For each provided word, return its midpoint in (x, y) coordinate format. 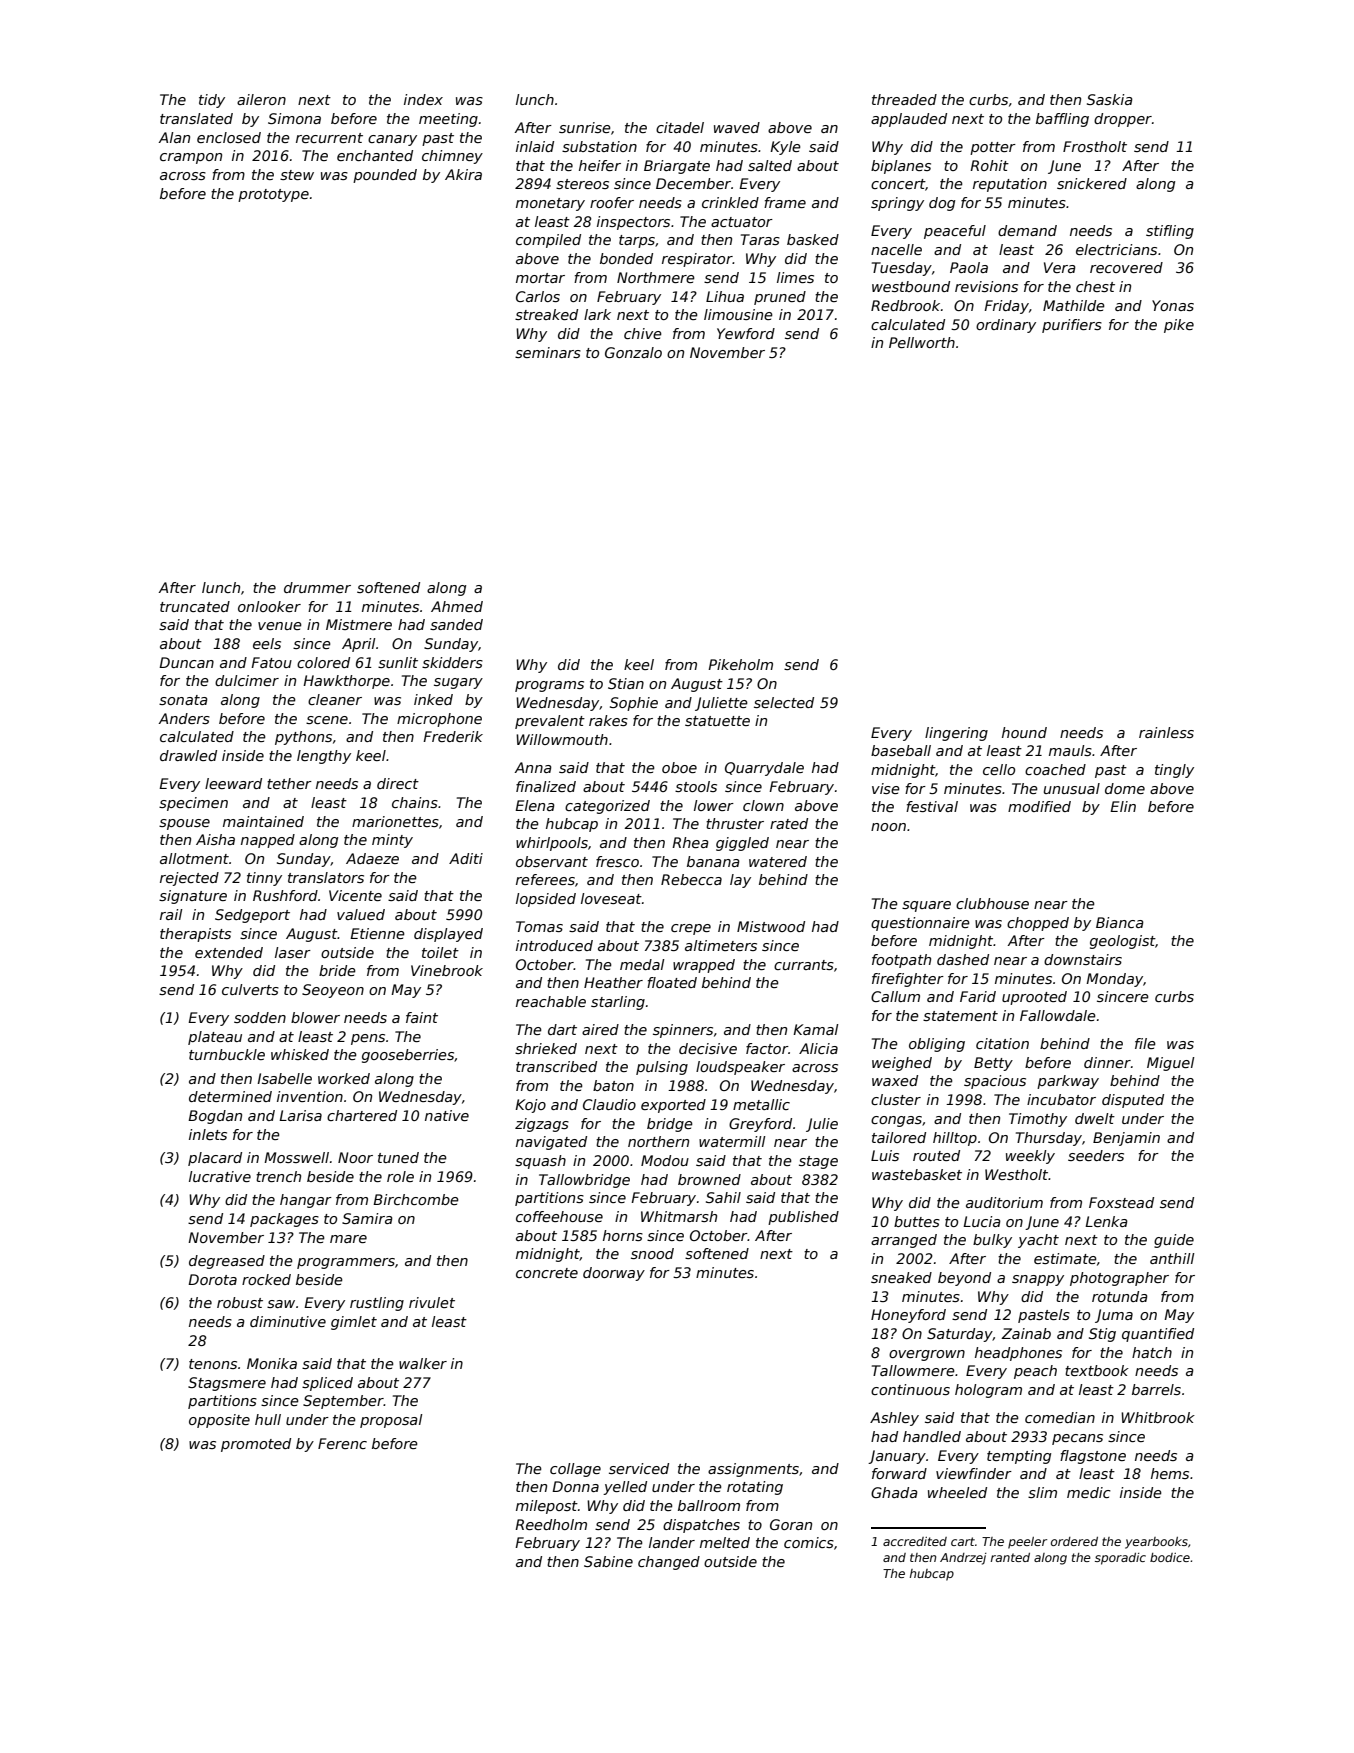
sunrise (585, 127)
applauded (909, 120)
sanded (456, 624)
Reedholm (551, 1524)
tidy (212, 101)
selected (784, 702)
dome (1125, 788)
